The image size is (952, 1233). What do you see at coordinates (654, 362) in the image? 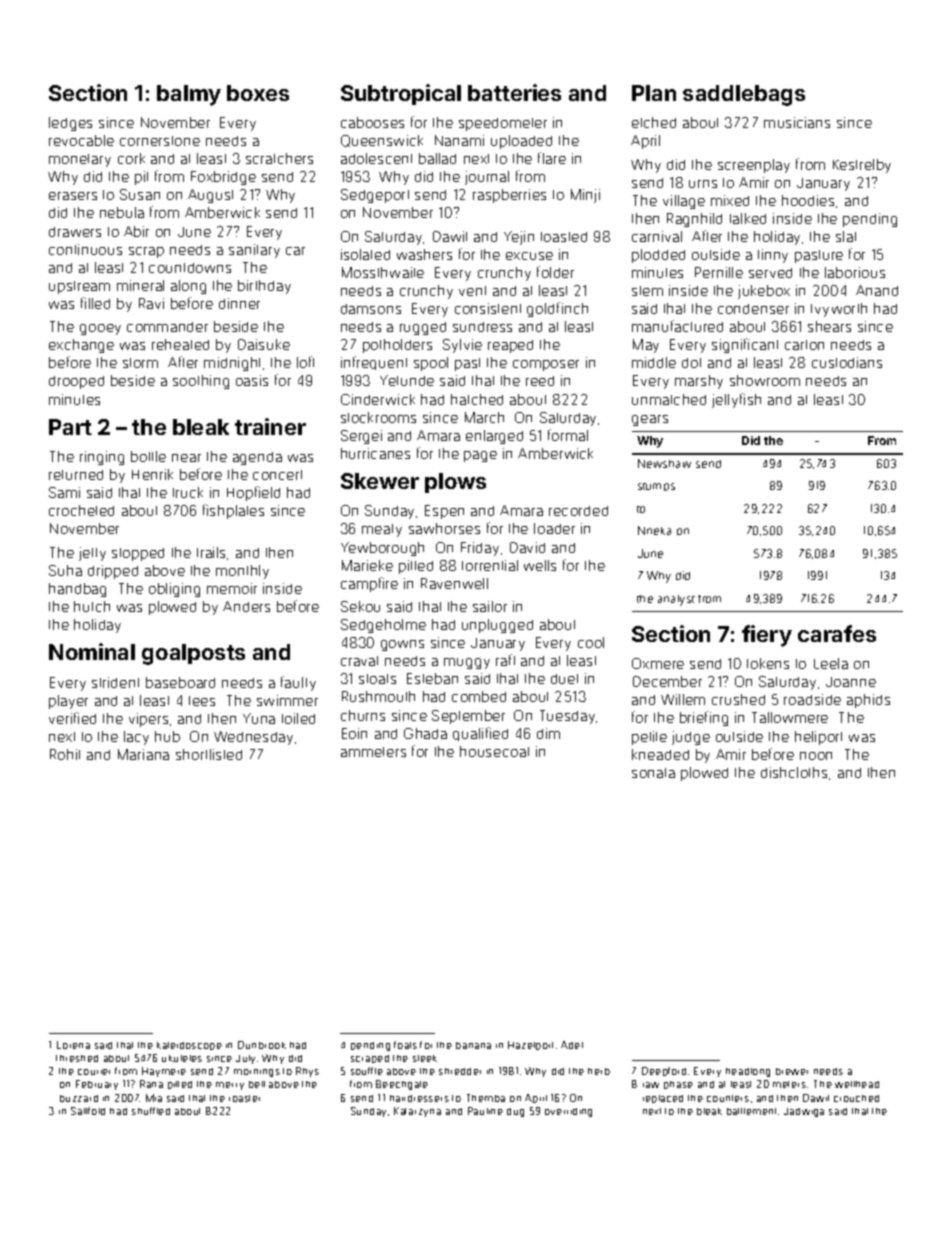
I see `middle` at bounding box center [654, 362].
